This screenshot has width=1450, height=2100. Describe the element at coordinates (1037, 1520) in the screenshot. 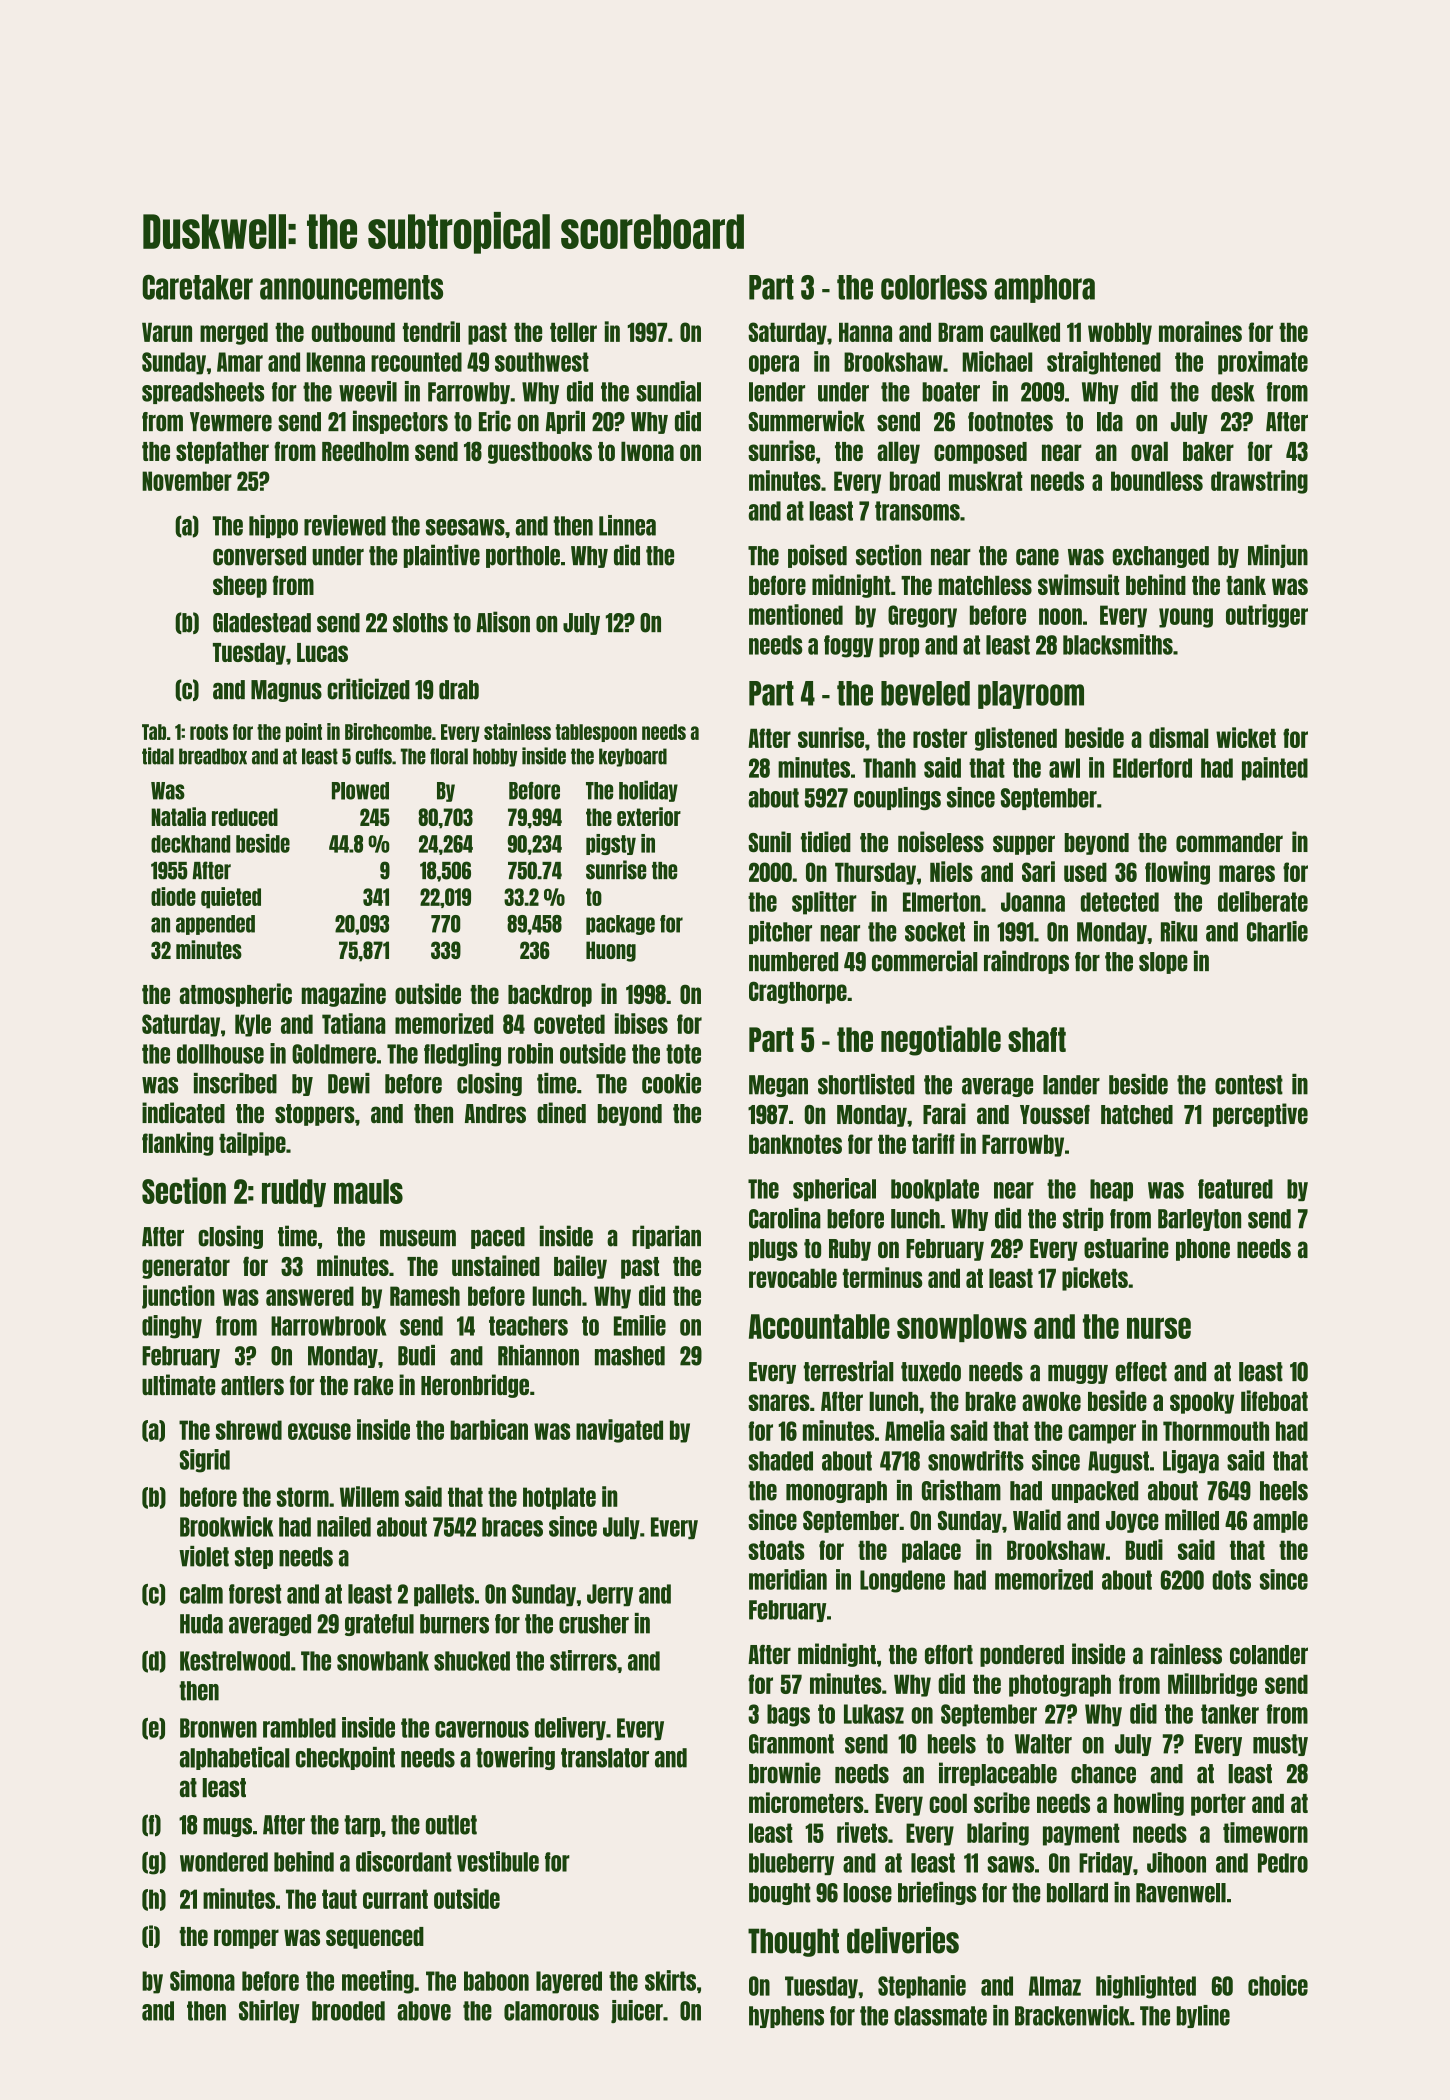

I see `Walid` at that location.
